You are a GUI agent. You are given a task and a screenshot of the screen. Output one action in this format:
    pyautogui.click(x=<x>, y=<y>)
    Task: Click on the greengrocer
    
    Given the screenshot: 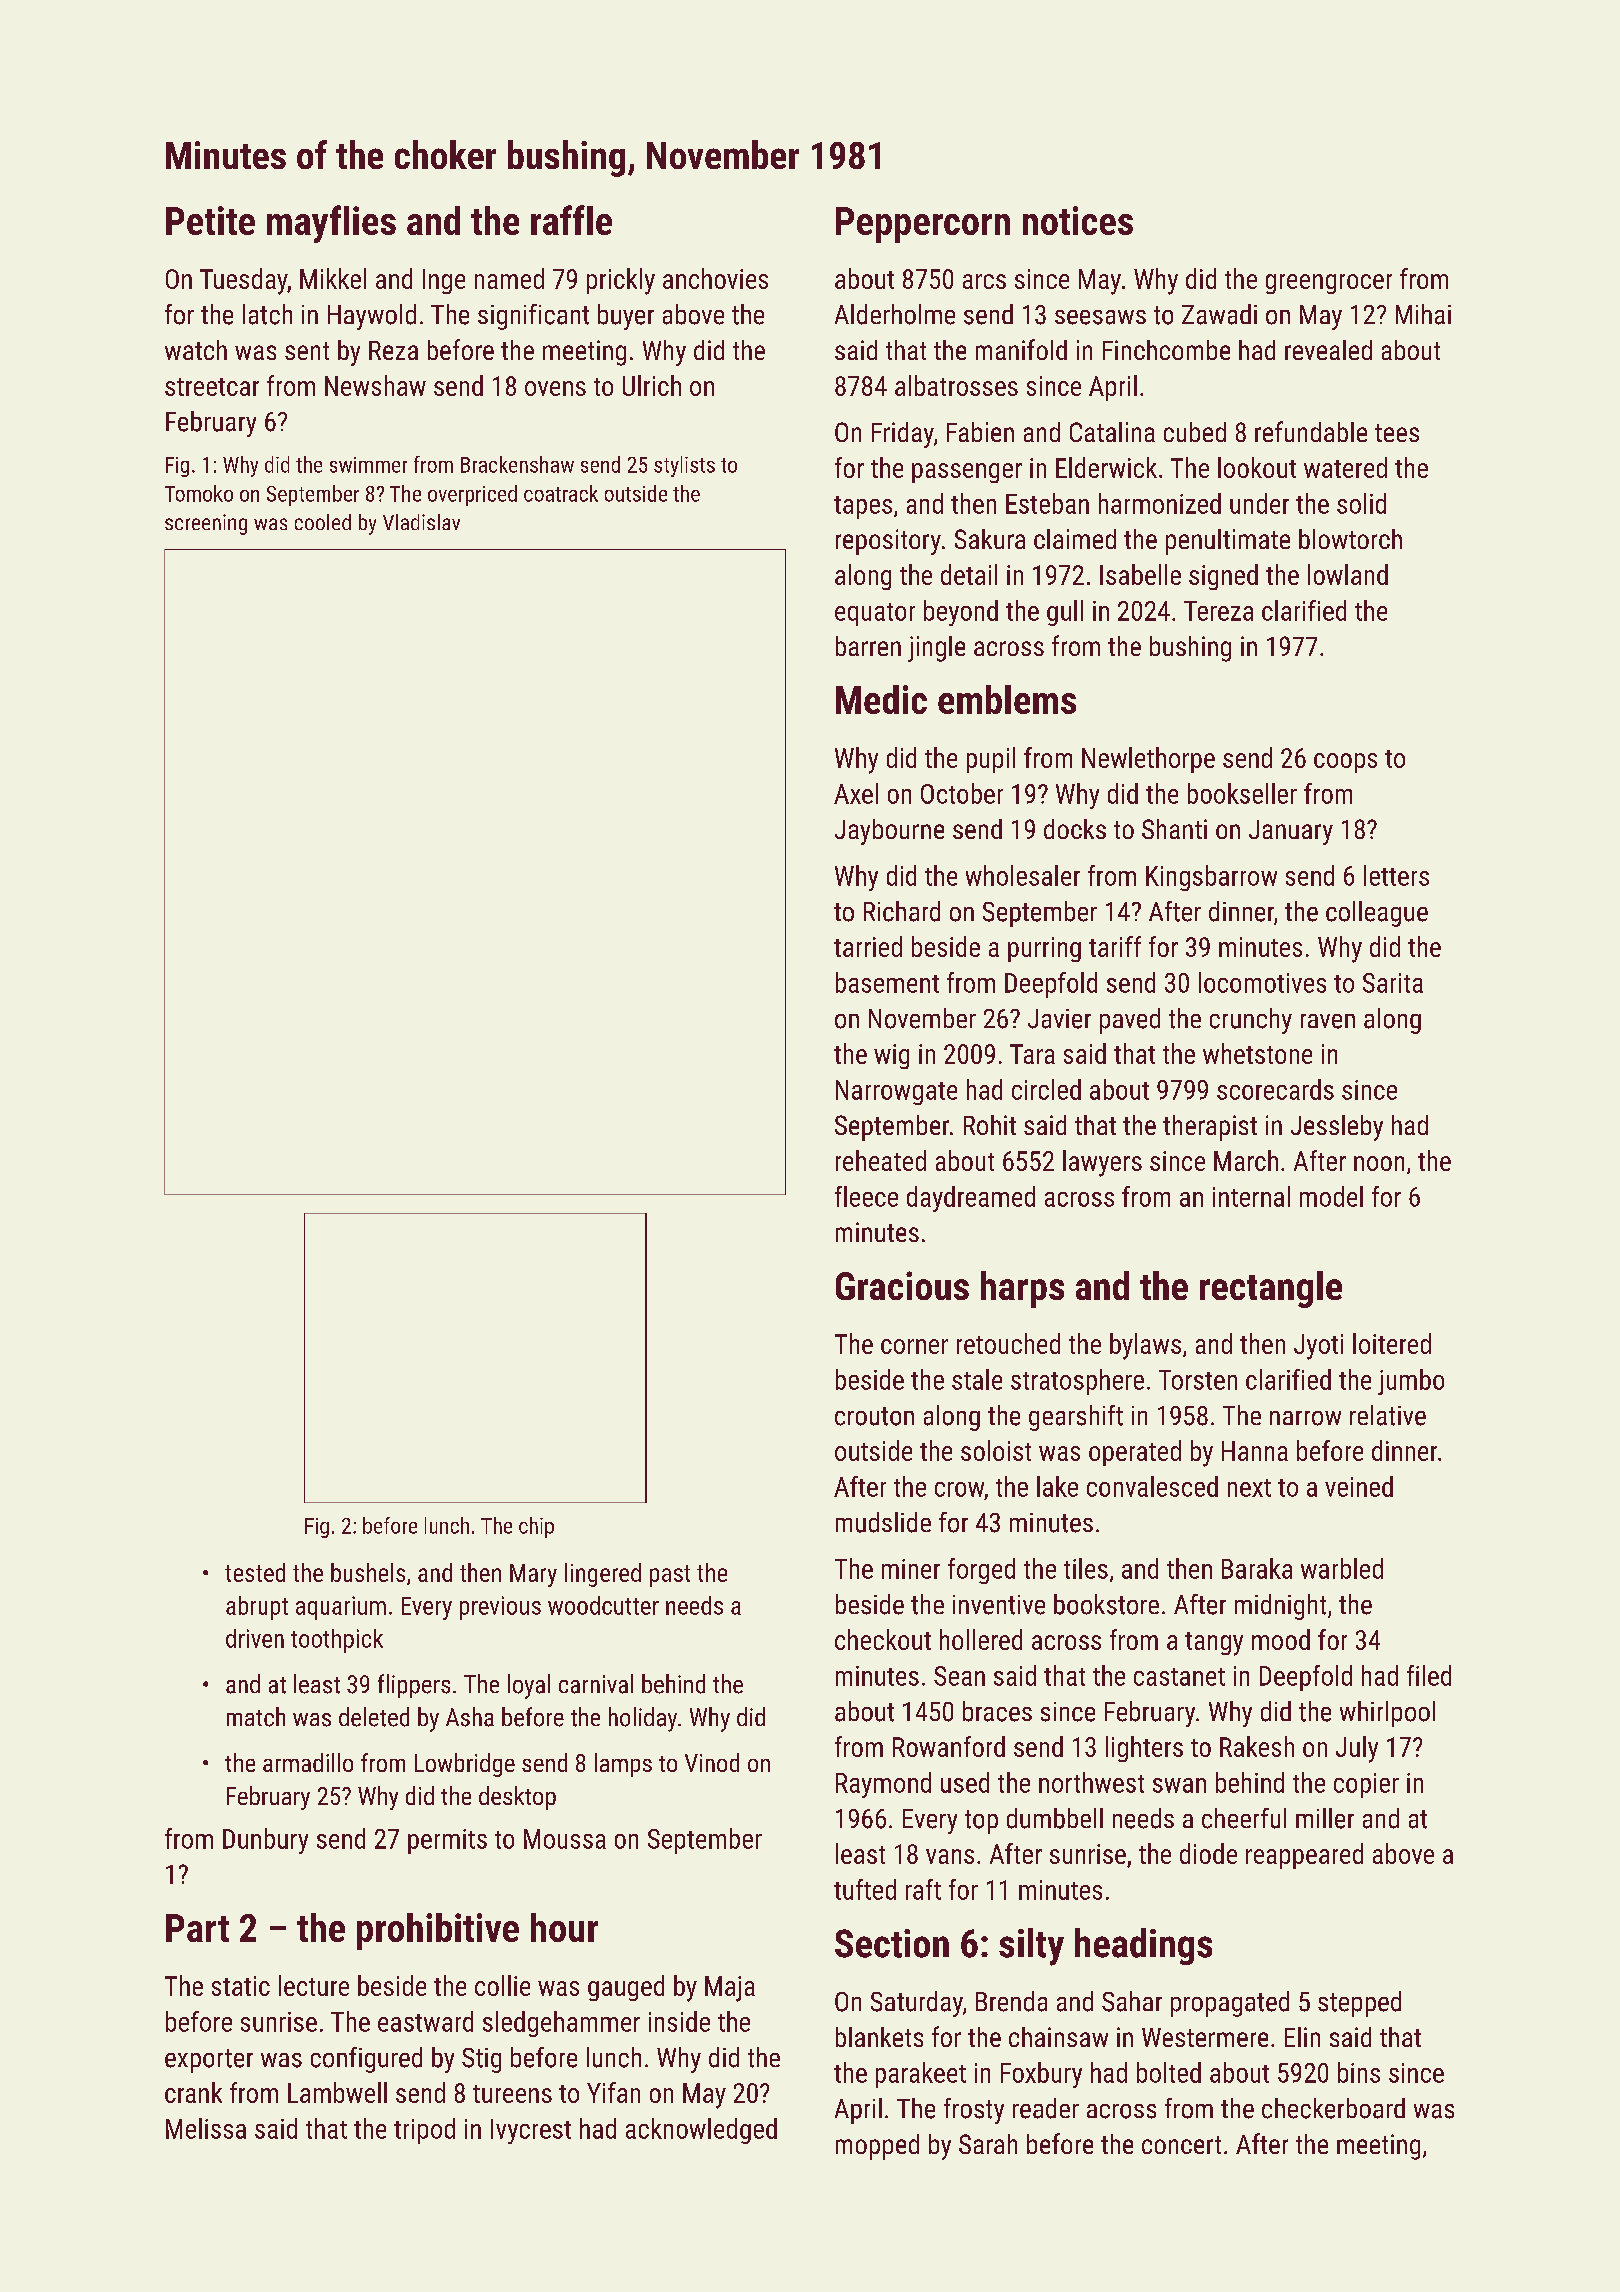 What is the action you would take?
    pyautogui.click(x=1329, y=284)
